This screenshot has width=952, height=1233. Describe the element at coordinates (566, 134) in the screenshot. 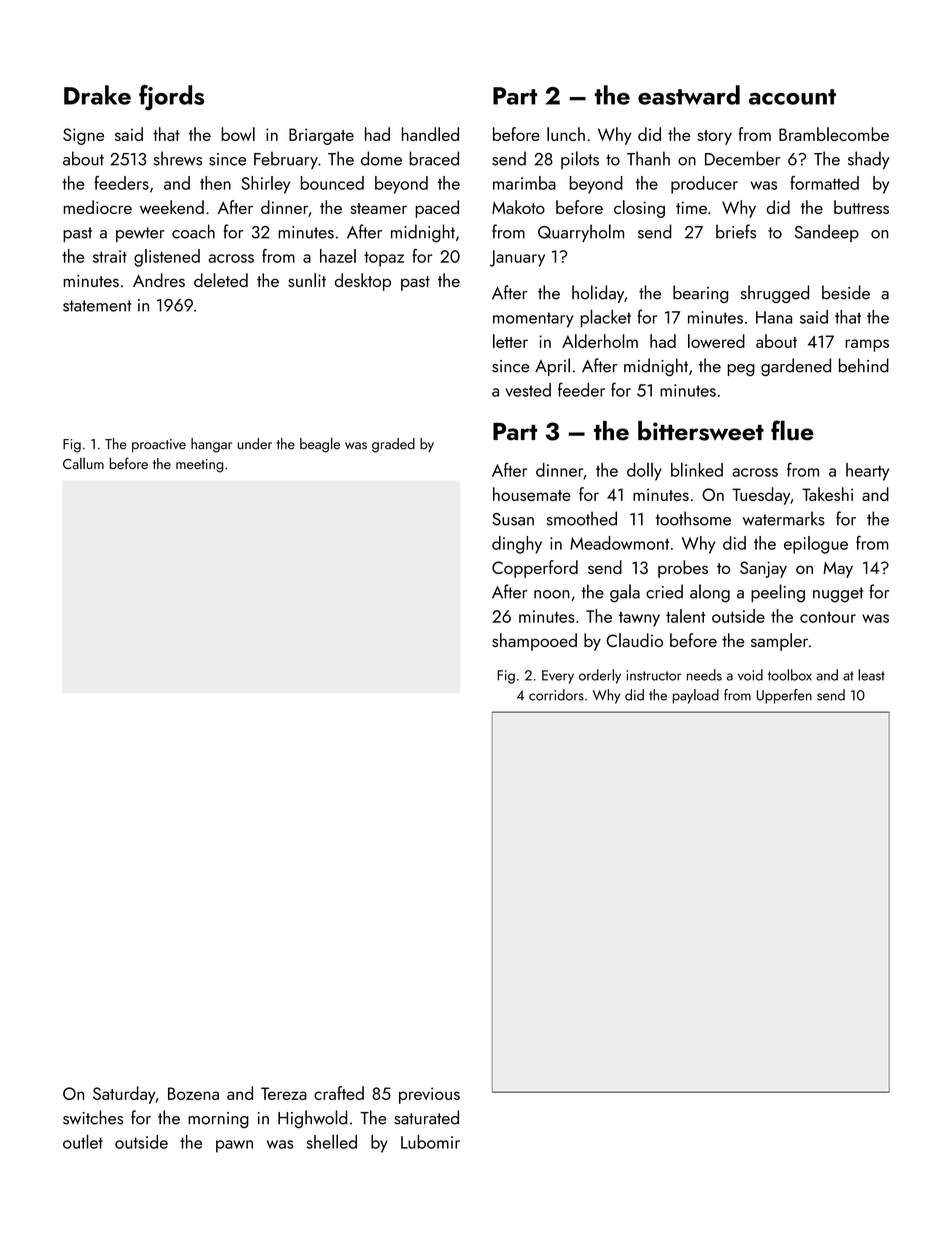

I see `lunch` at that location.
